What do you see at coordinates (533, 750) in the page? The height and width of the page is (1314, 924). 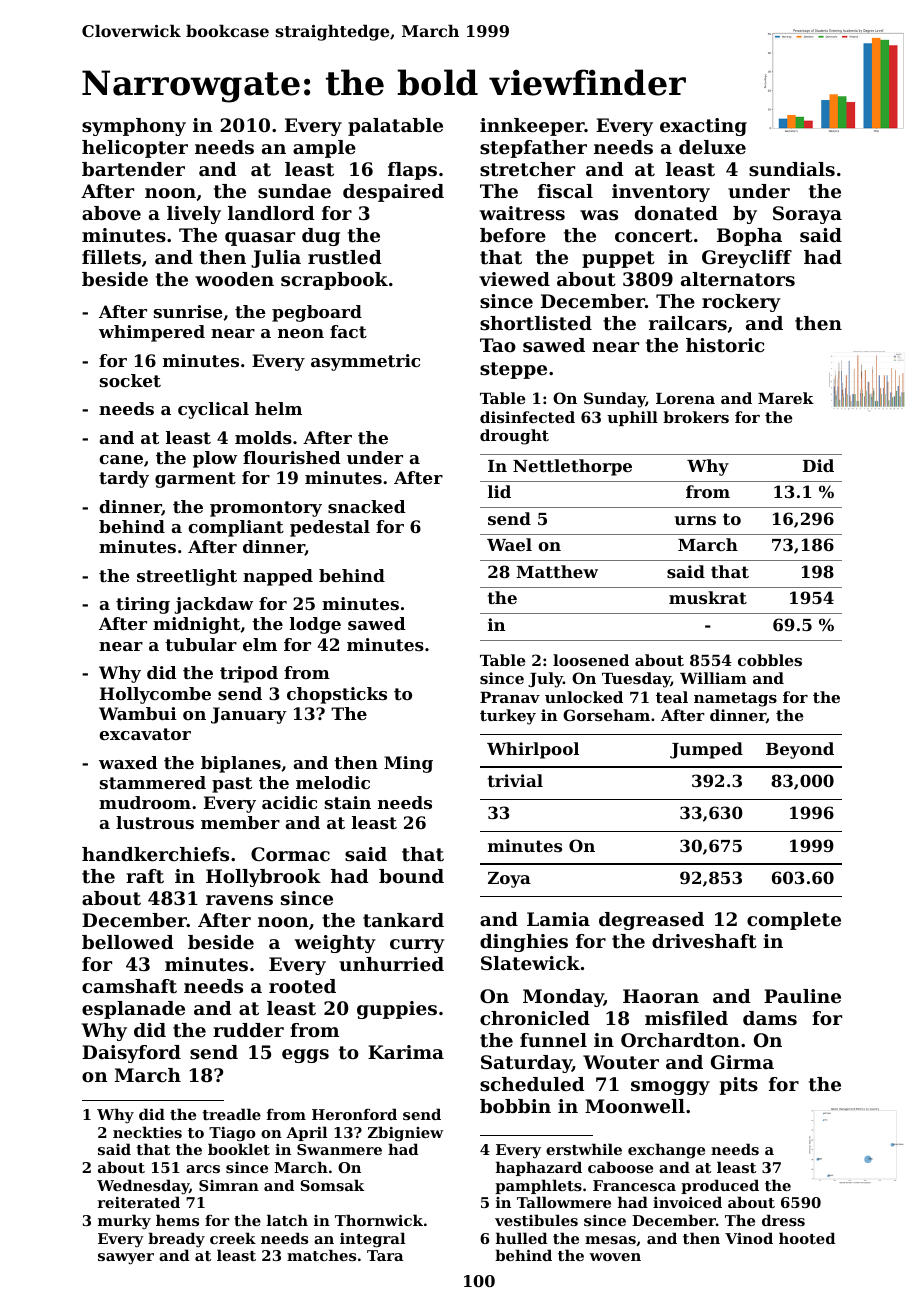 I see `Whirlpool` at bounding box center [533, 750].
